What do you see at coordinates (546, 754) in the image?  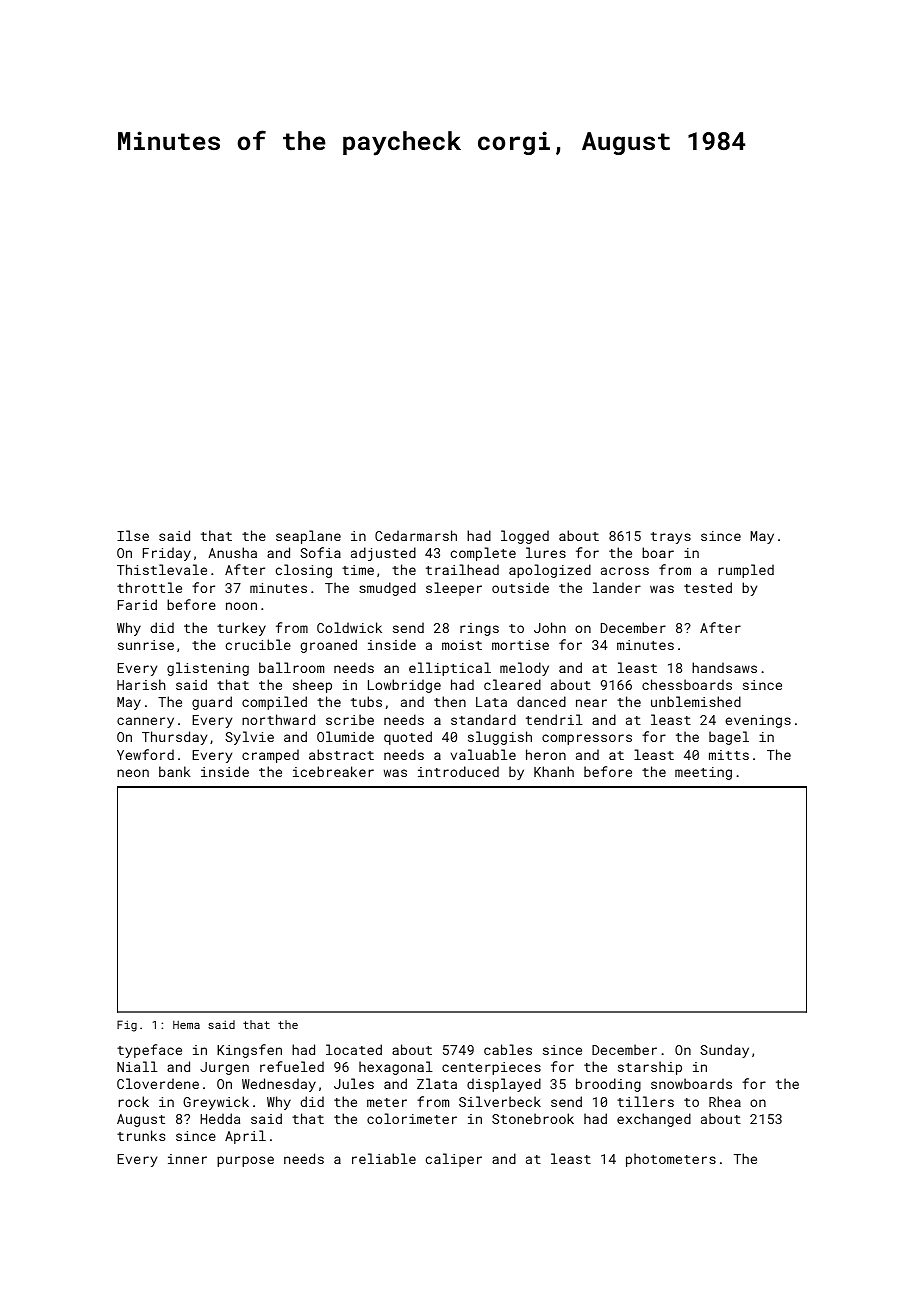 I see `heron` at bounding box center [546, 754].
